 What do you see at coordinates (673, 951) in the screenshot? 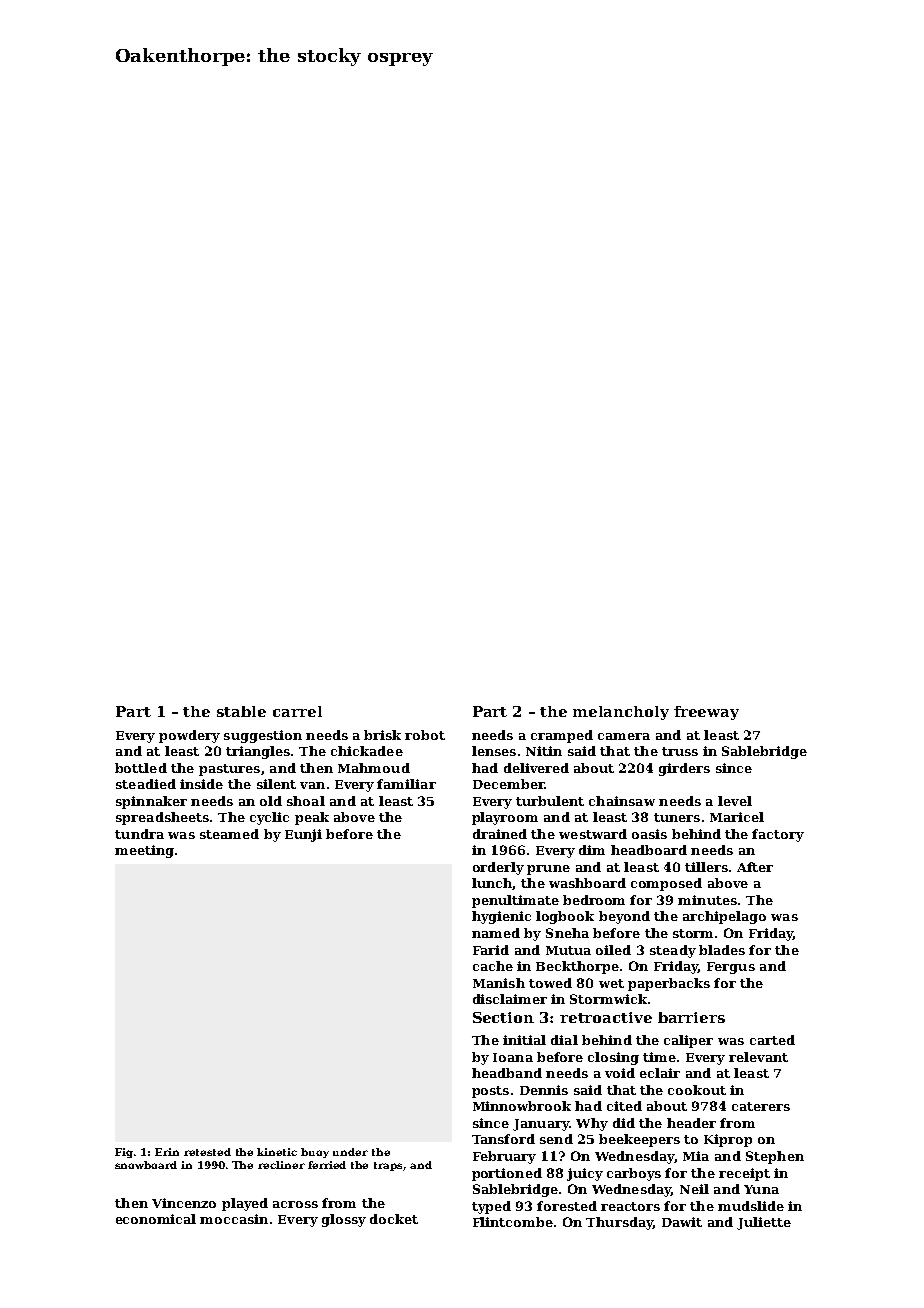
I see `steady` at bounding box center [673, 951].
